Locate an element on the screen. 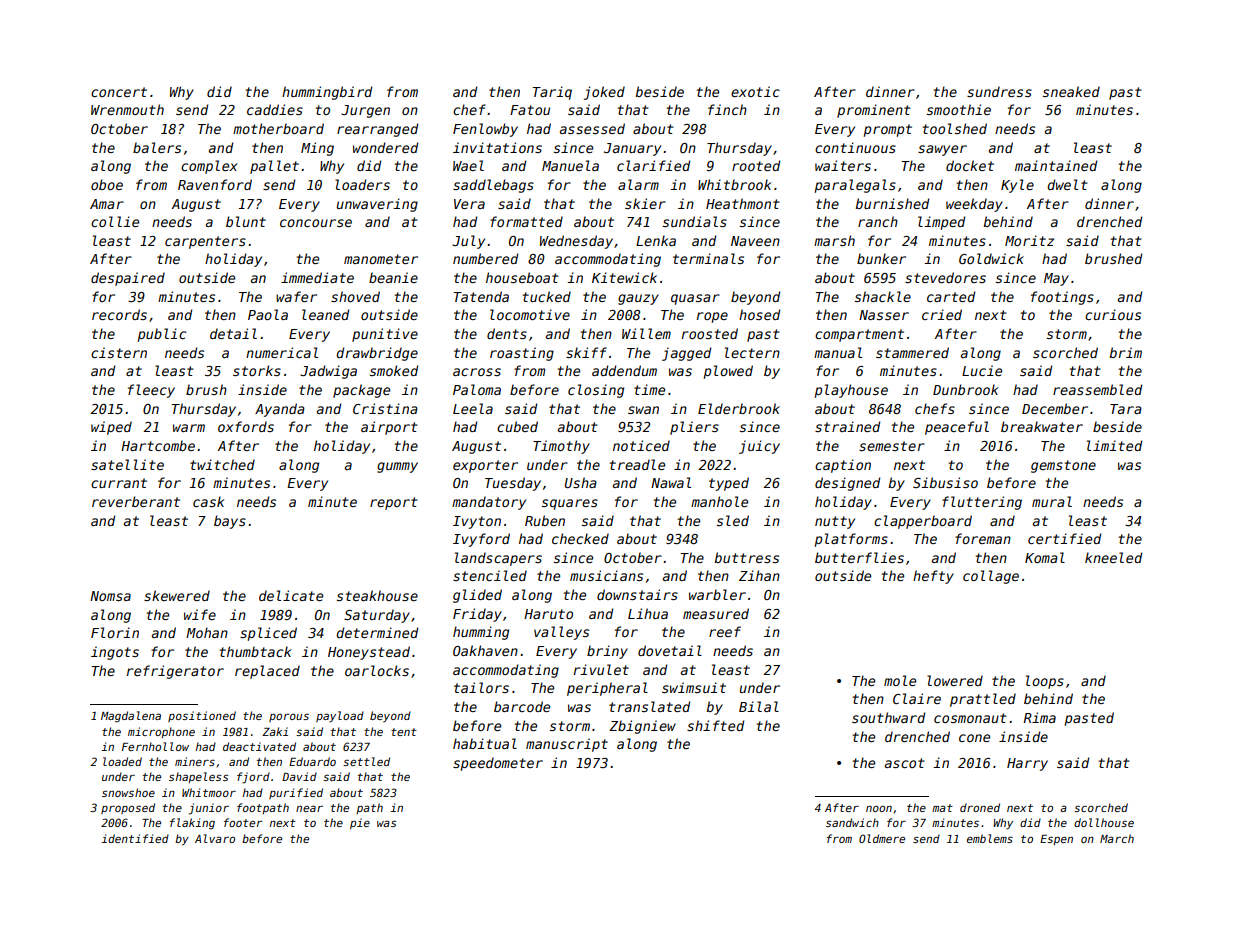  settled is located at coordinates (366, 761).
